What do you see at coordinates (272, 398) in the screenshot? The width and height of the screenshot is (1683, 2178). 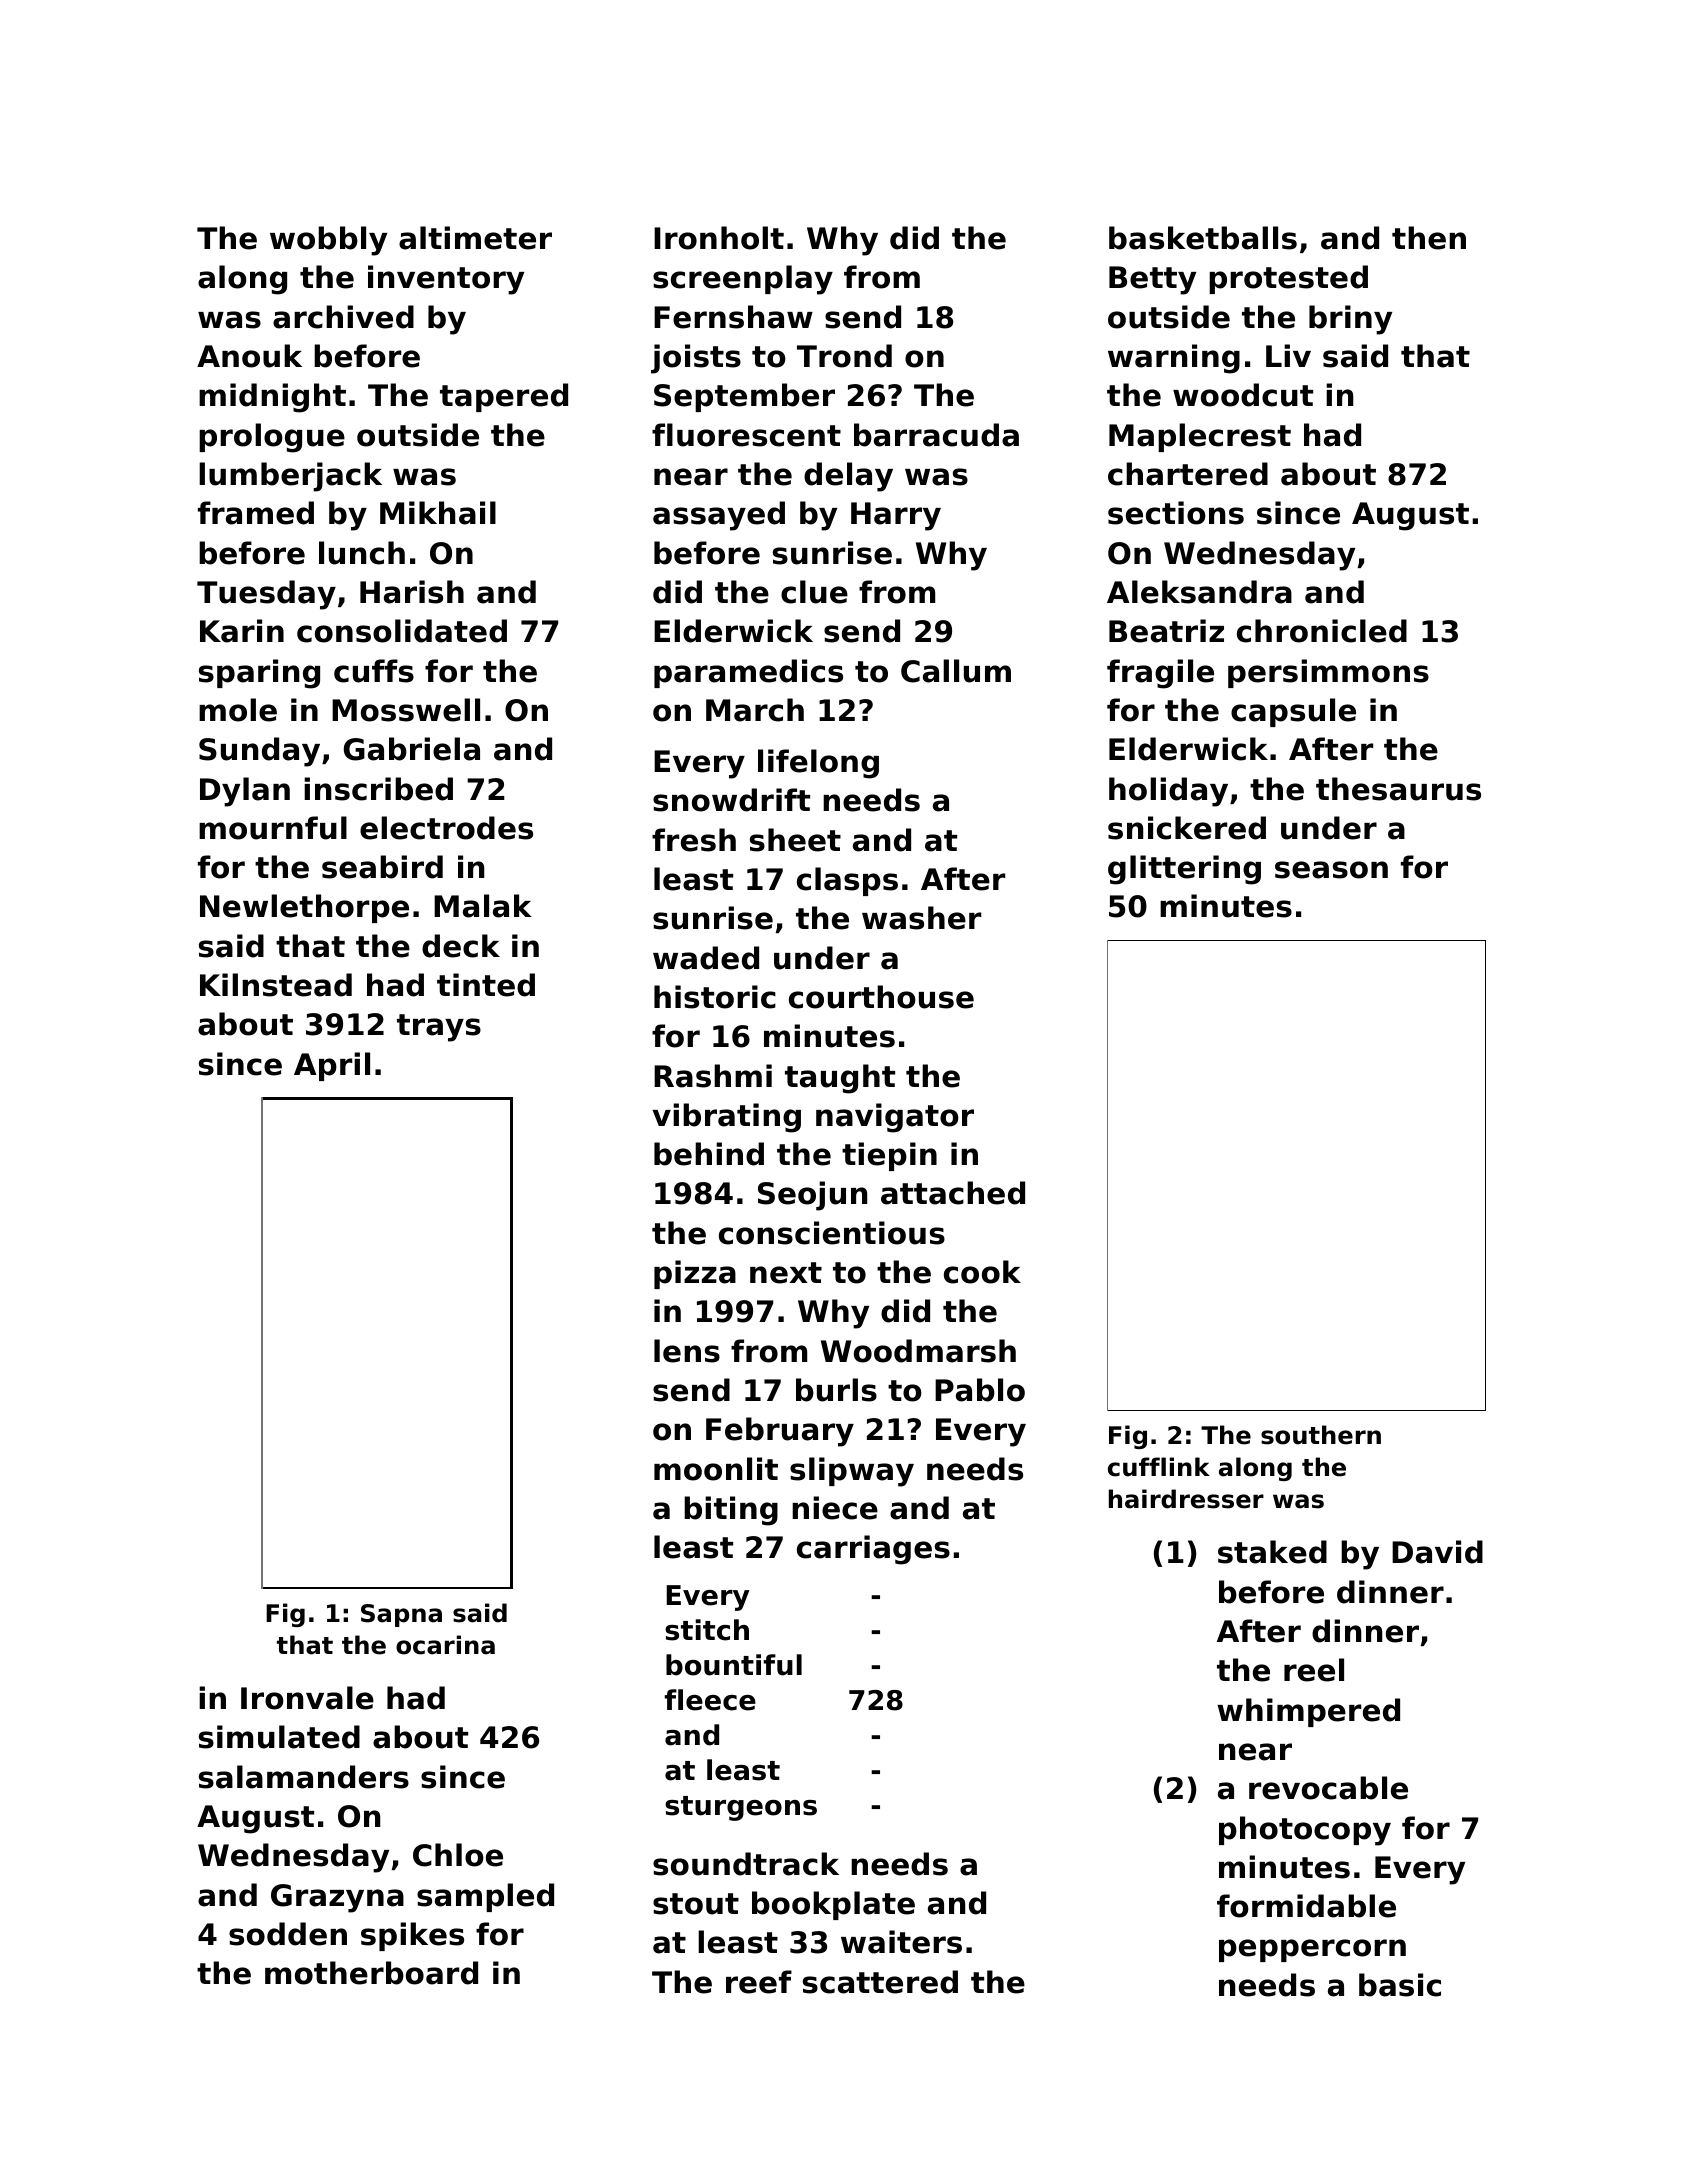 I see `midnight` at bounding box center [272, 398].
